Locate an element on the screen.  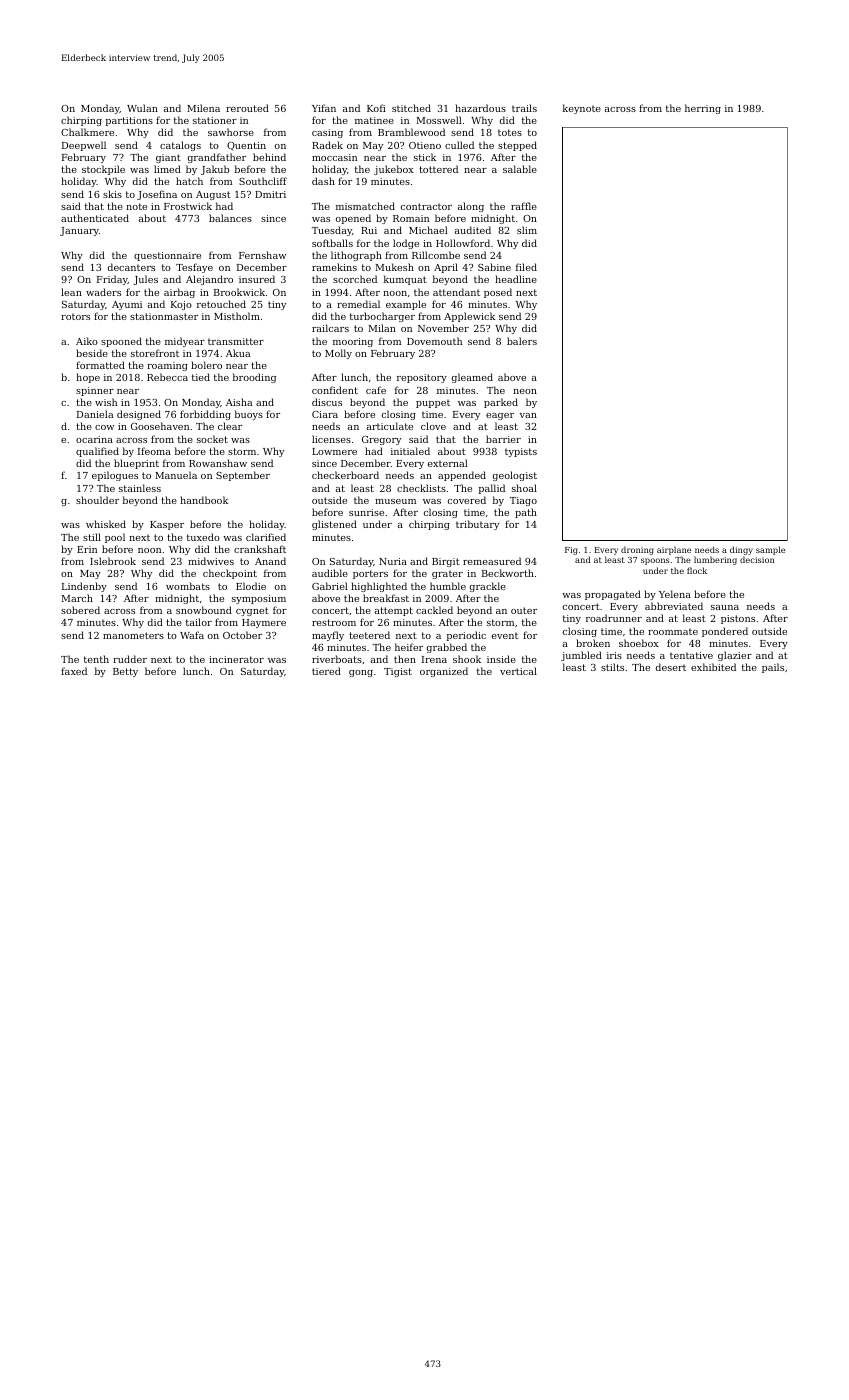
organized is located at coordinates (444, 672).
